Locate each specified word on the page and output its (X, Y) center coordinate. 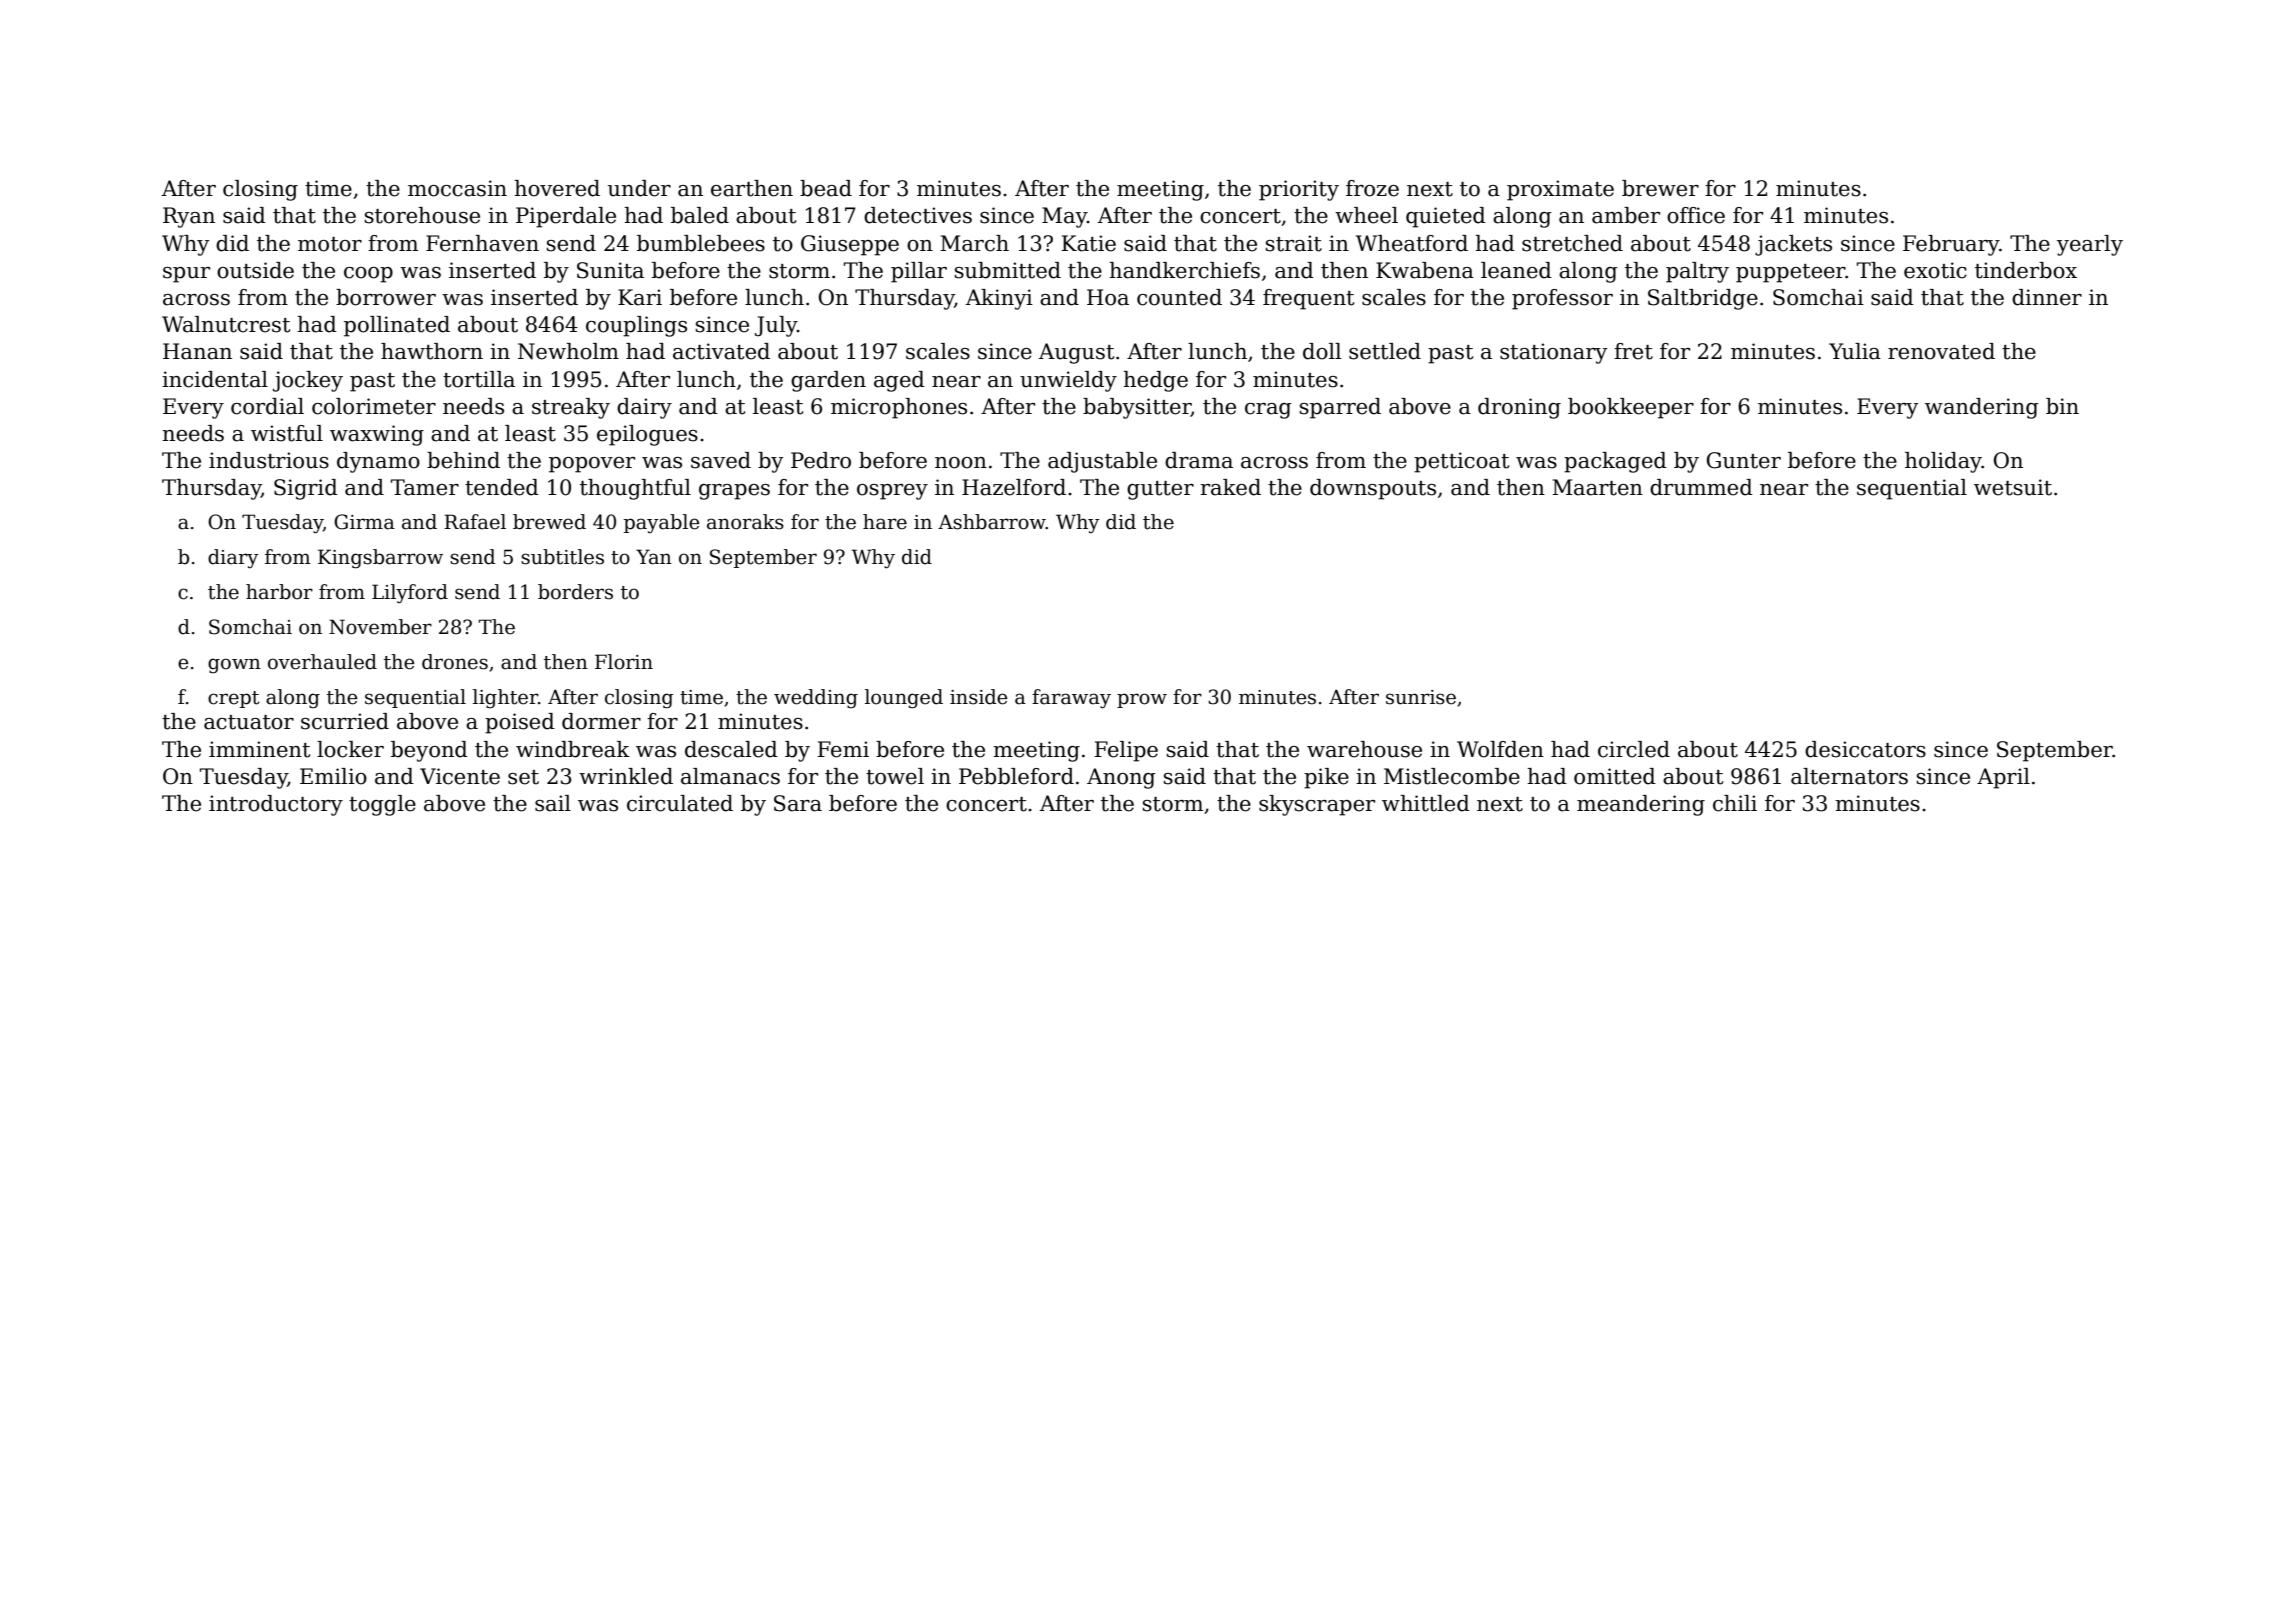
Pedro (821, 460)
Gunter (1744, 460)
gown (234, 666)
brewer (1660, 188)
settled (1385, 351)
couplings (636, 326)
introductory (276, 805)
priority (1299, 190)
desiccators (1865, 749)
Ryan (189, 217)
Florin (624, 662)
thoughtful (635, 489)
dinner (2047, 297)
